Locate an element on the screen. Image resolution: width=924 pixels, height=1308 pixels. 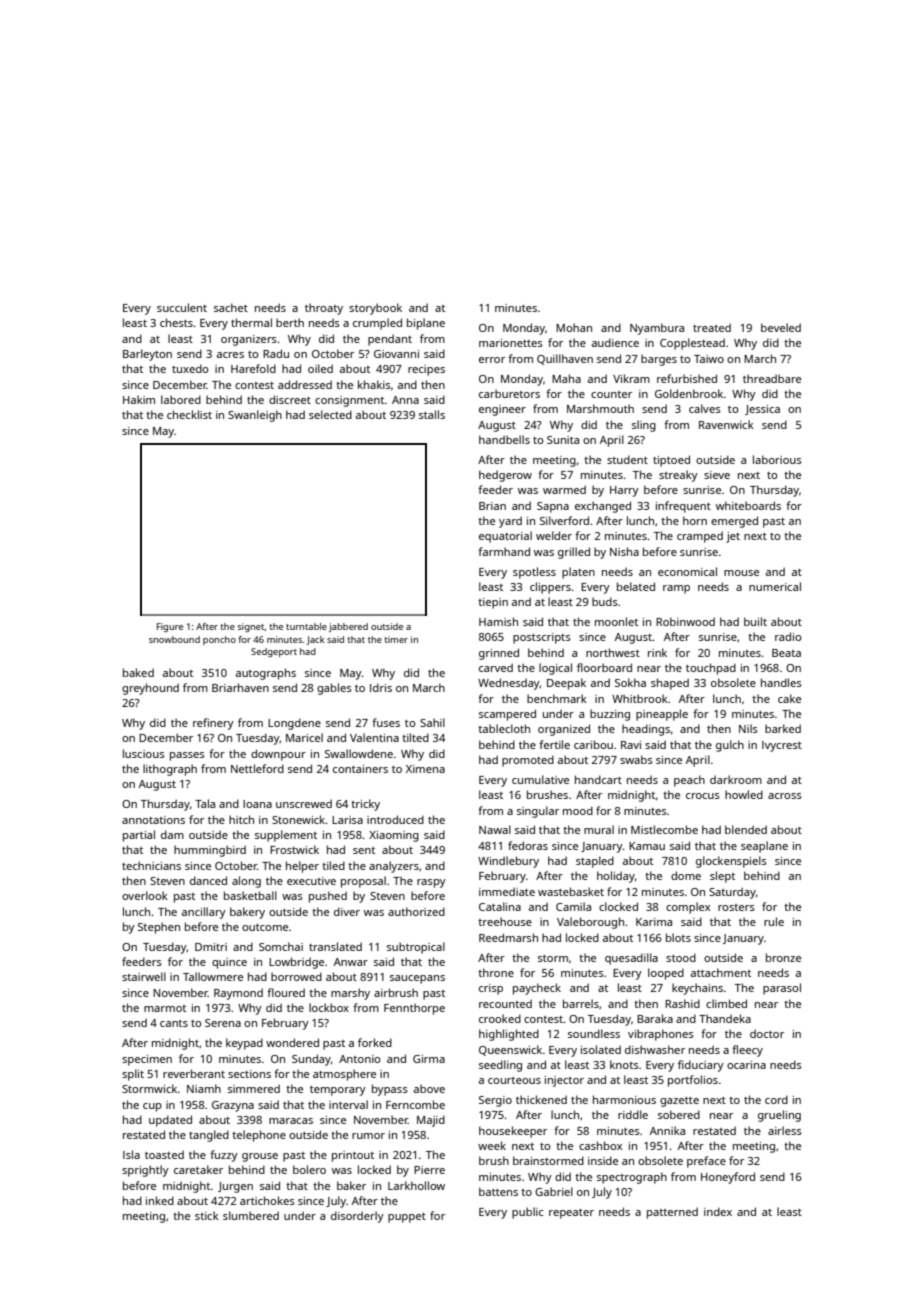
northwest is located at coordinates (613, 652).
